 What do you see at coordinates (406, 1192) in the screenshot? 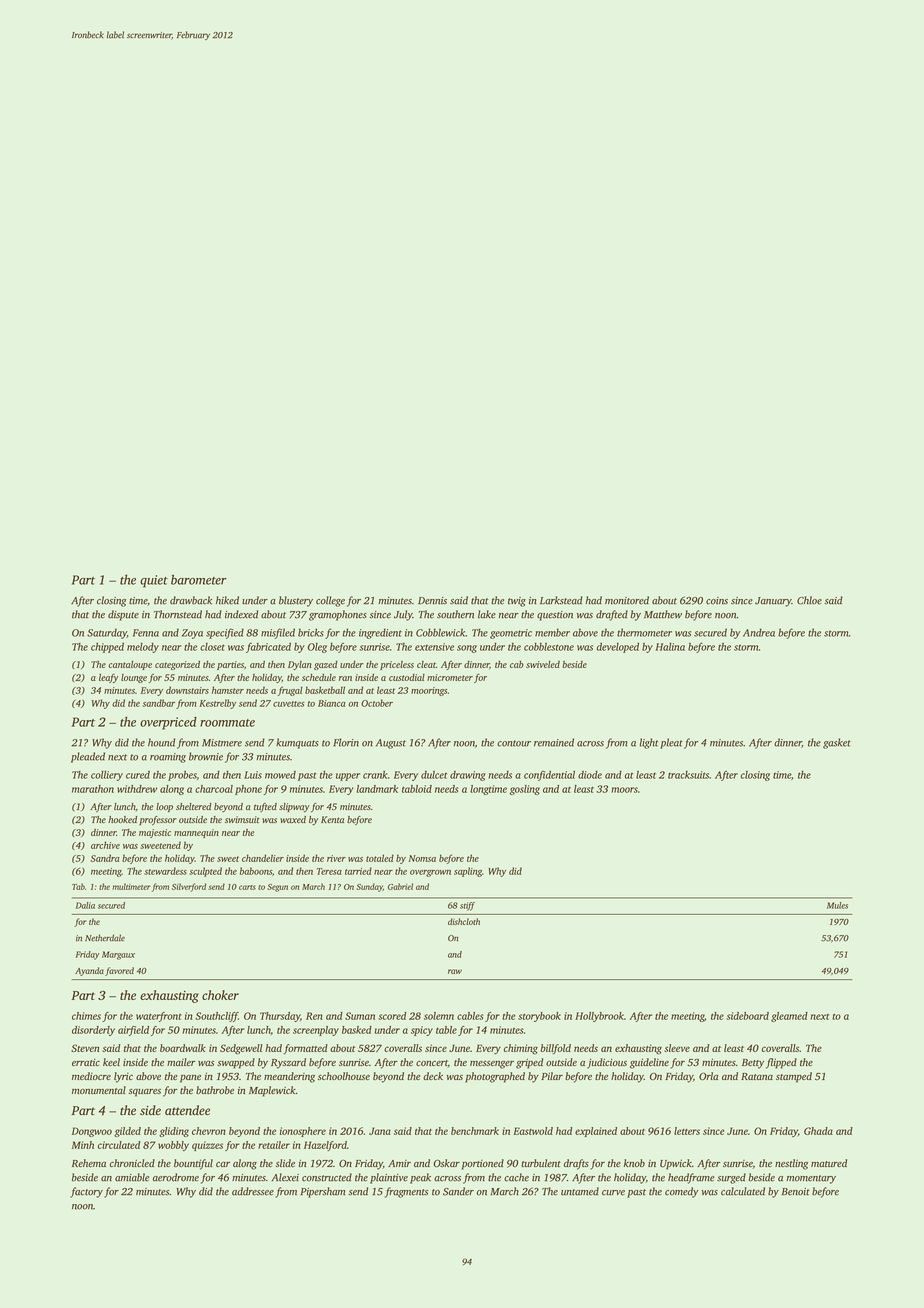
I see `fragments` at bounding box center [406, 1192].
